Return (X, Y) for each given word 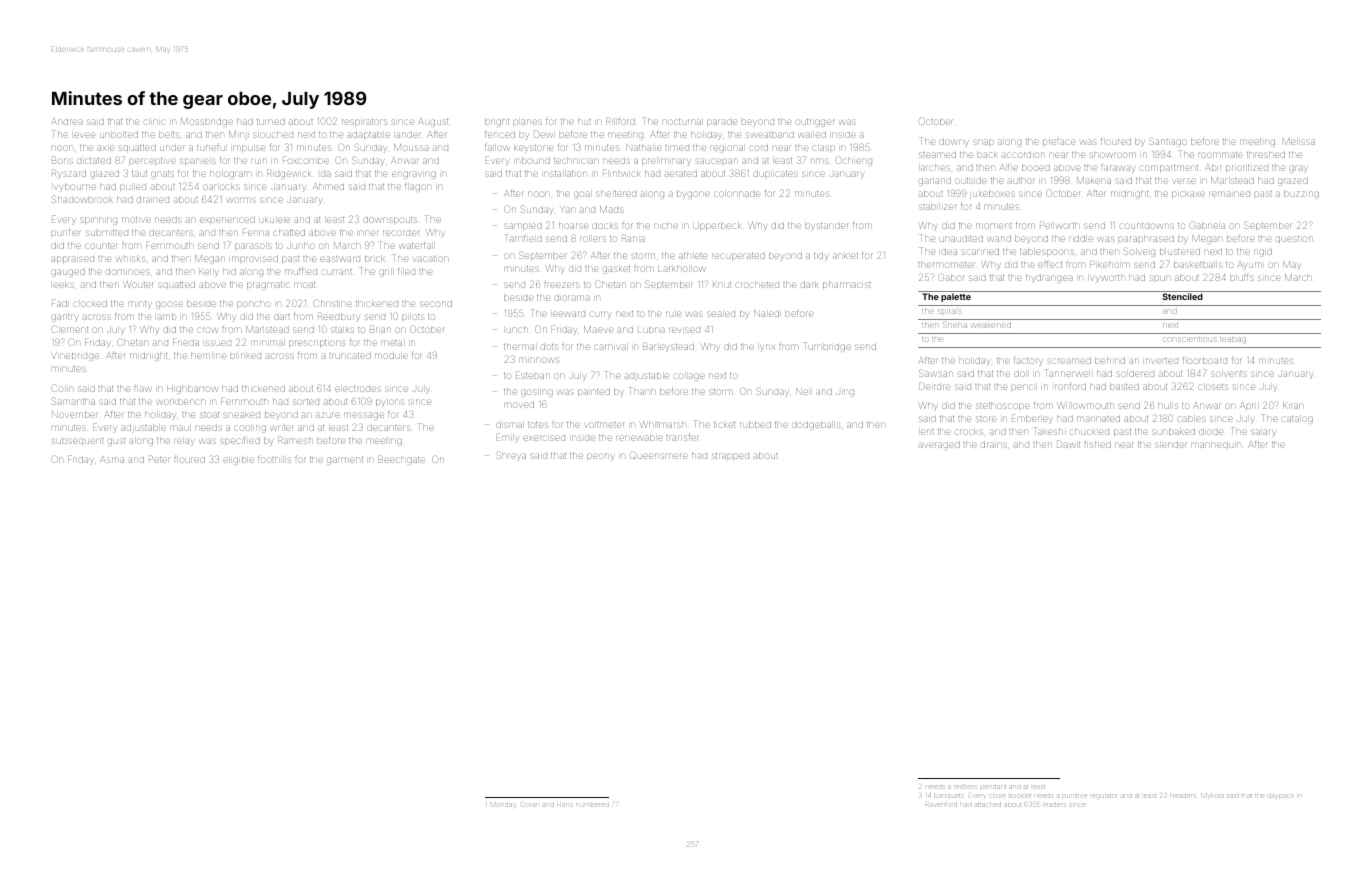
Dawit (1068, 444)
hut (584, 122)
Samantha (73, 401)
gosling (537, 393)
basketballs (1198, 265)
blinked (245, 356)
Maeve (598, 329)
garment (345, 461)
